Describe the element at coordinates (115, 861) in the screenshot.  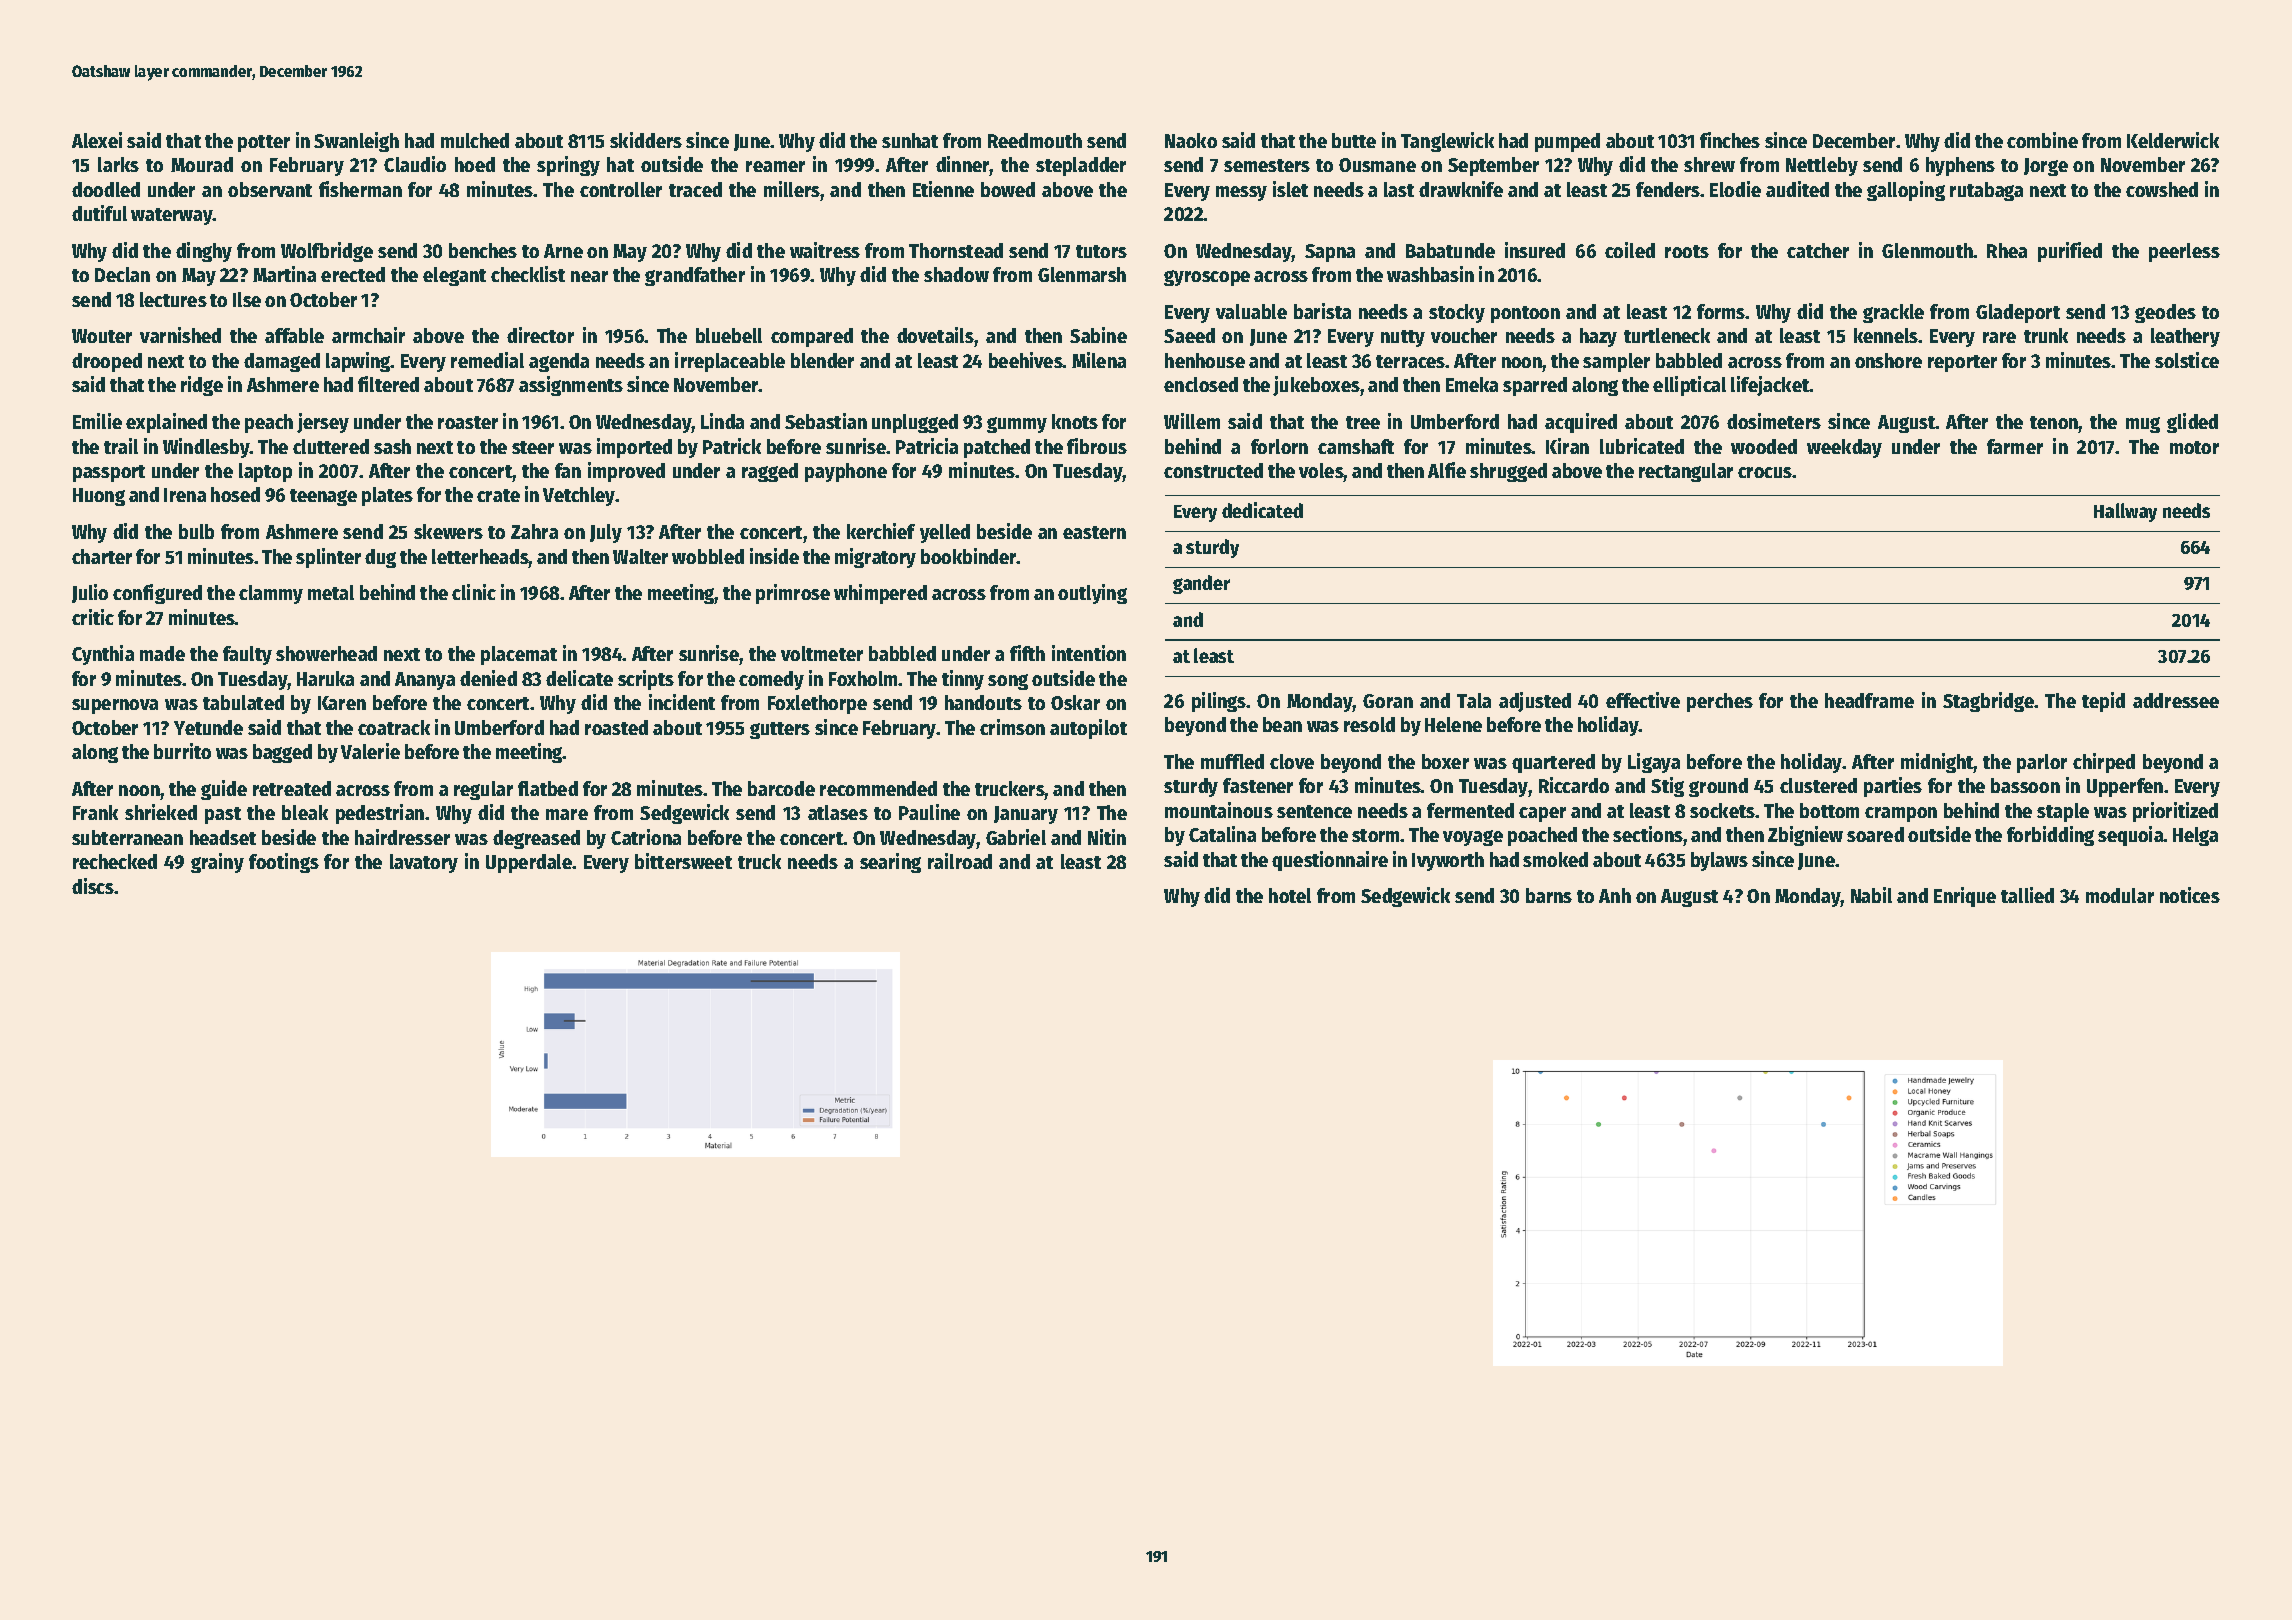
I see `rechecked` at that location.
